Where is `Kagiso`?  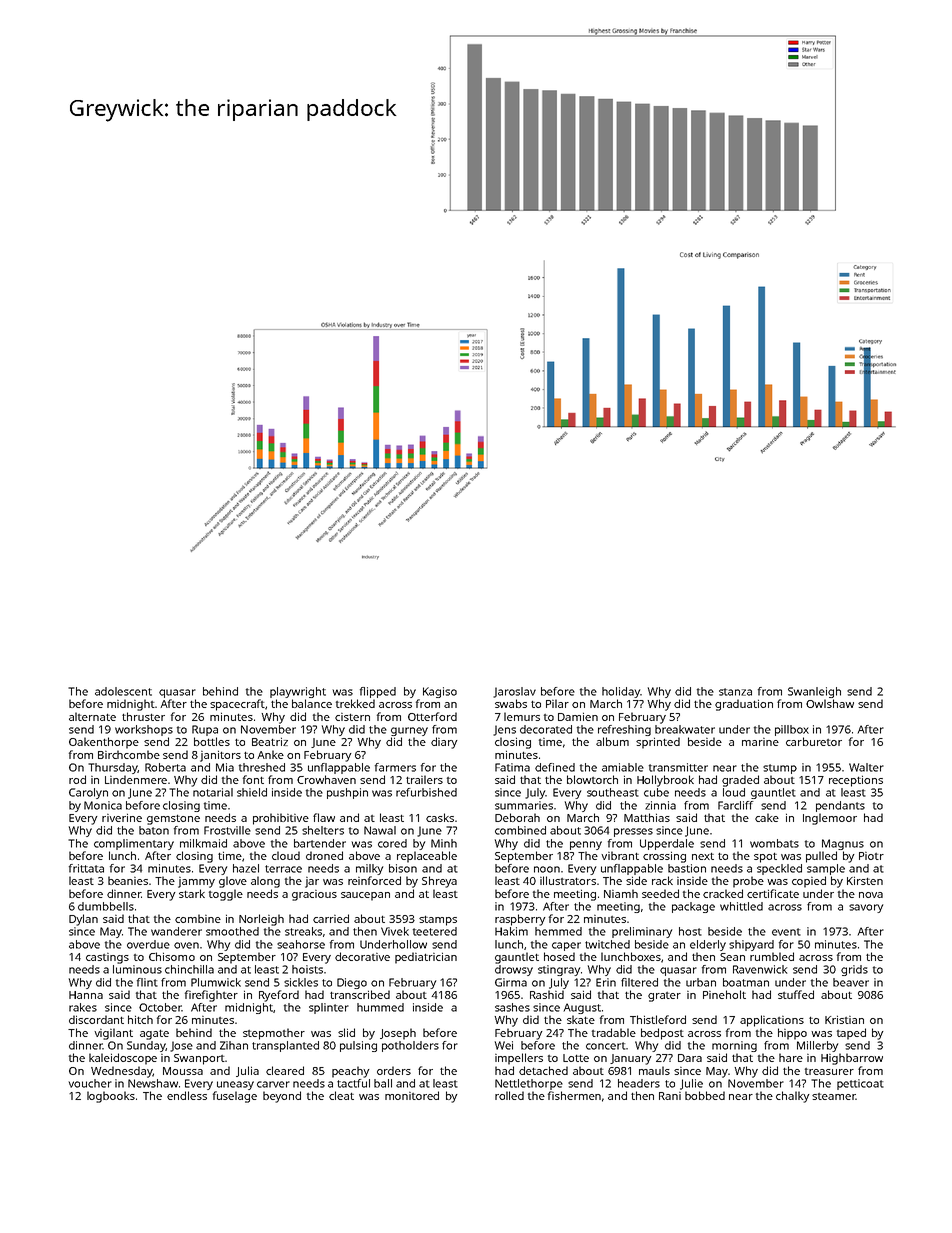
Kagiso is located at coordinates (440, 692).
